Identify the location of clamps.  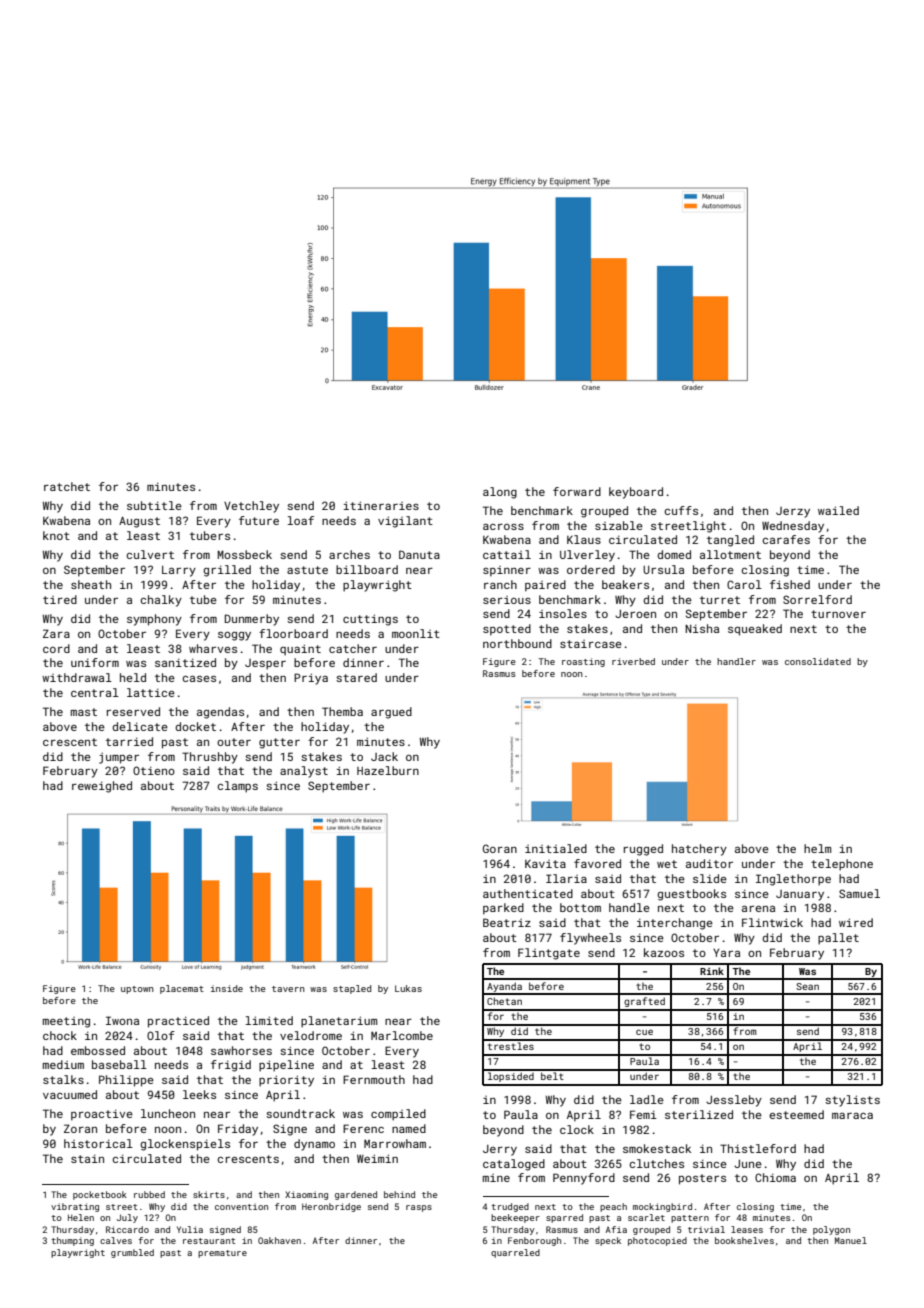
(237, 787).
